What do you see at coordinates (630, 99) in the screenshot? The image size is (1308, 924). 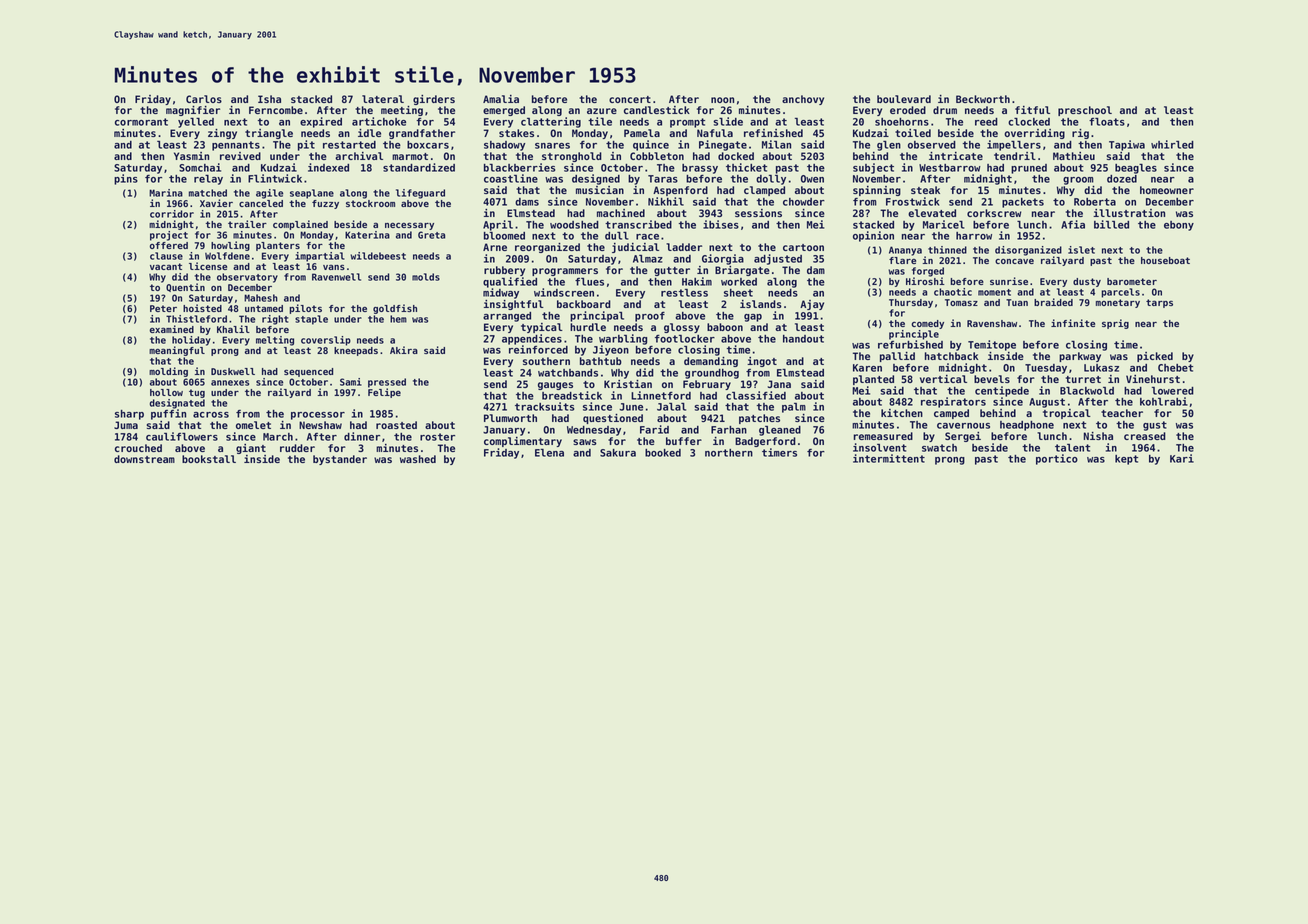 I see `concert` at bounding box center [630, 99].
